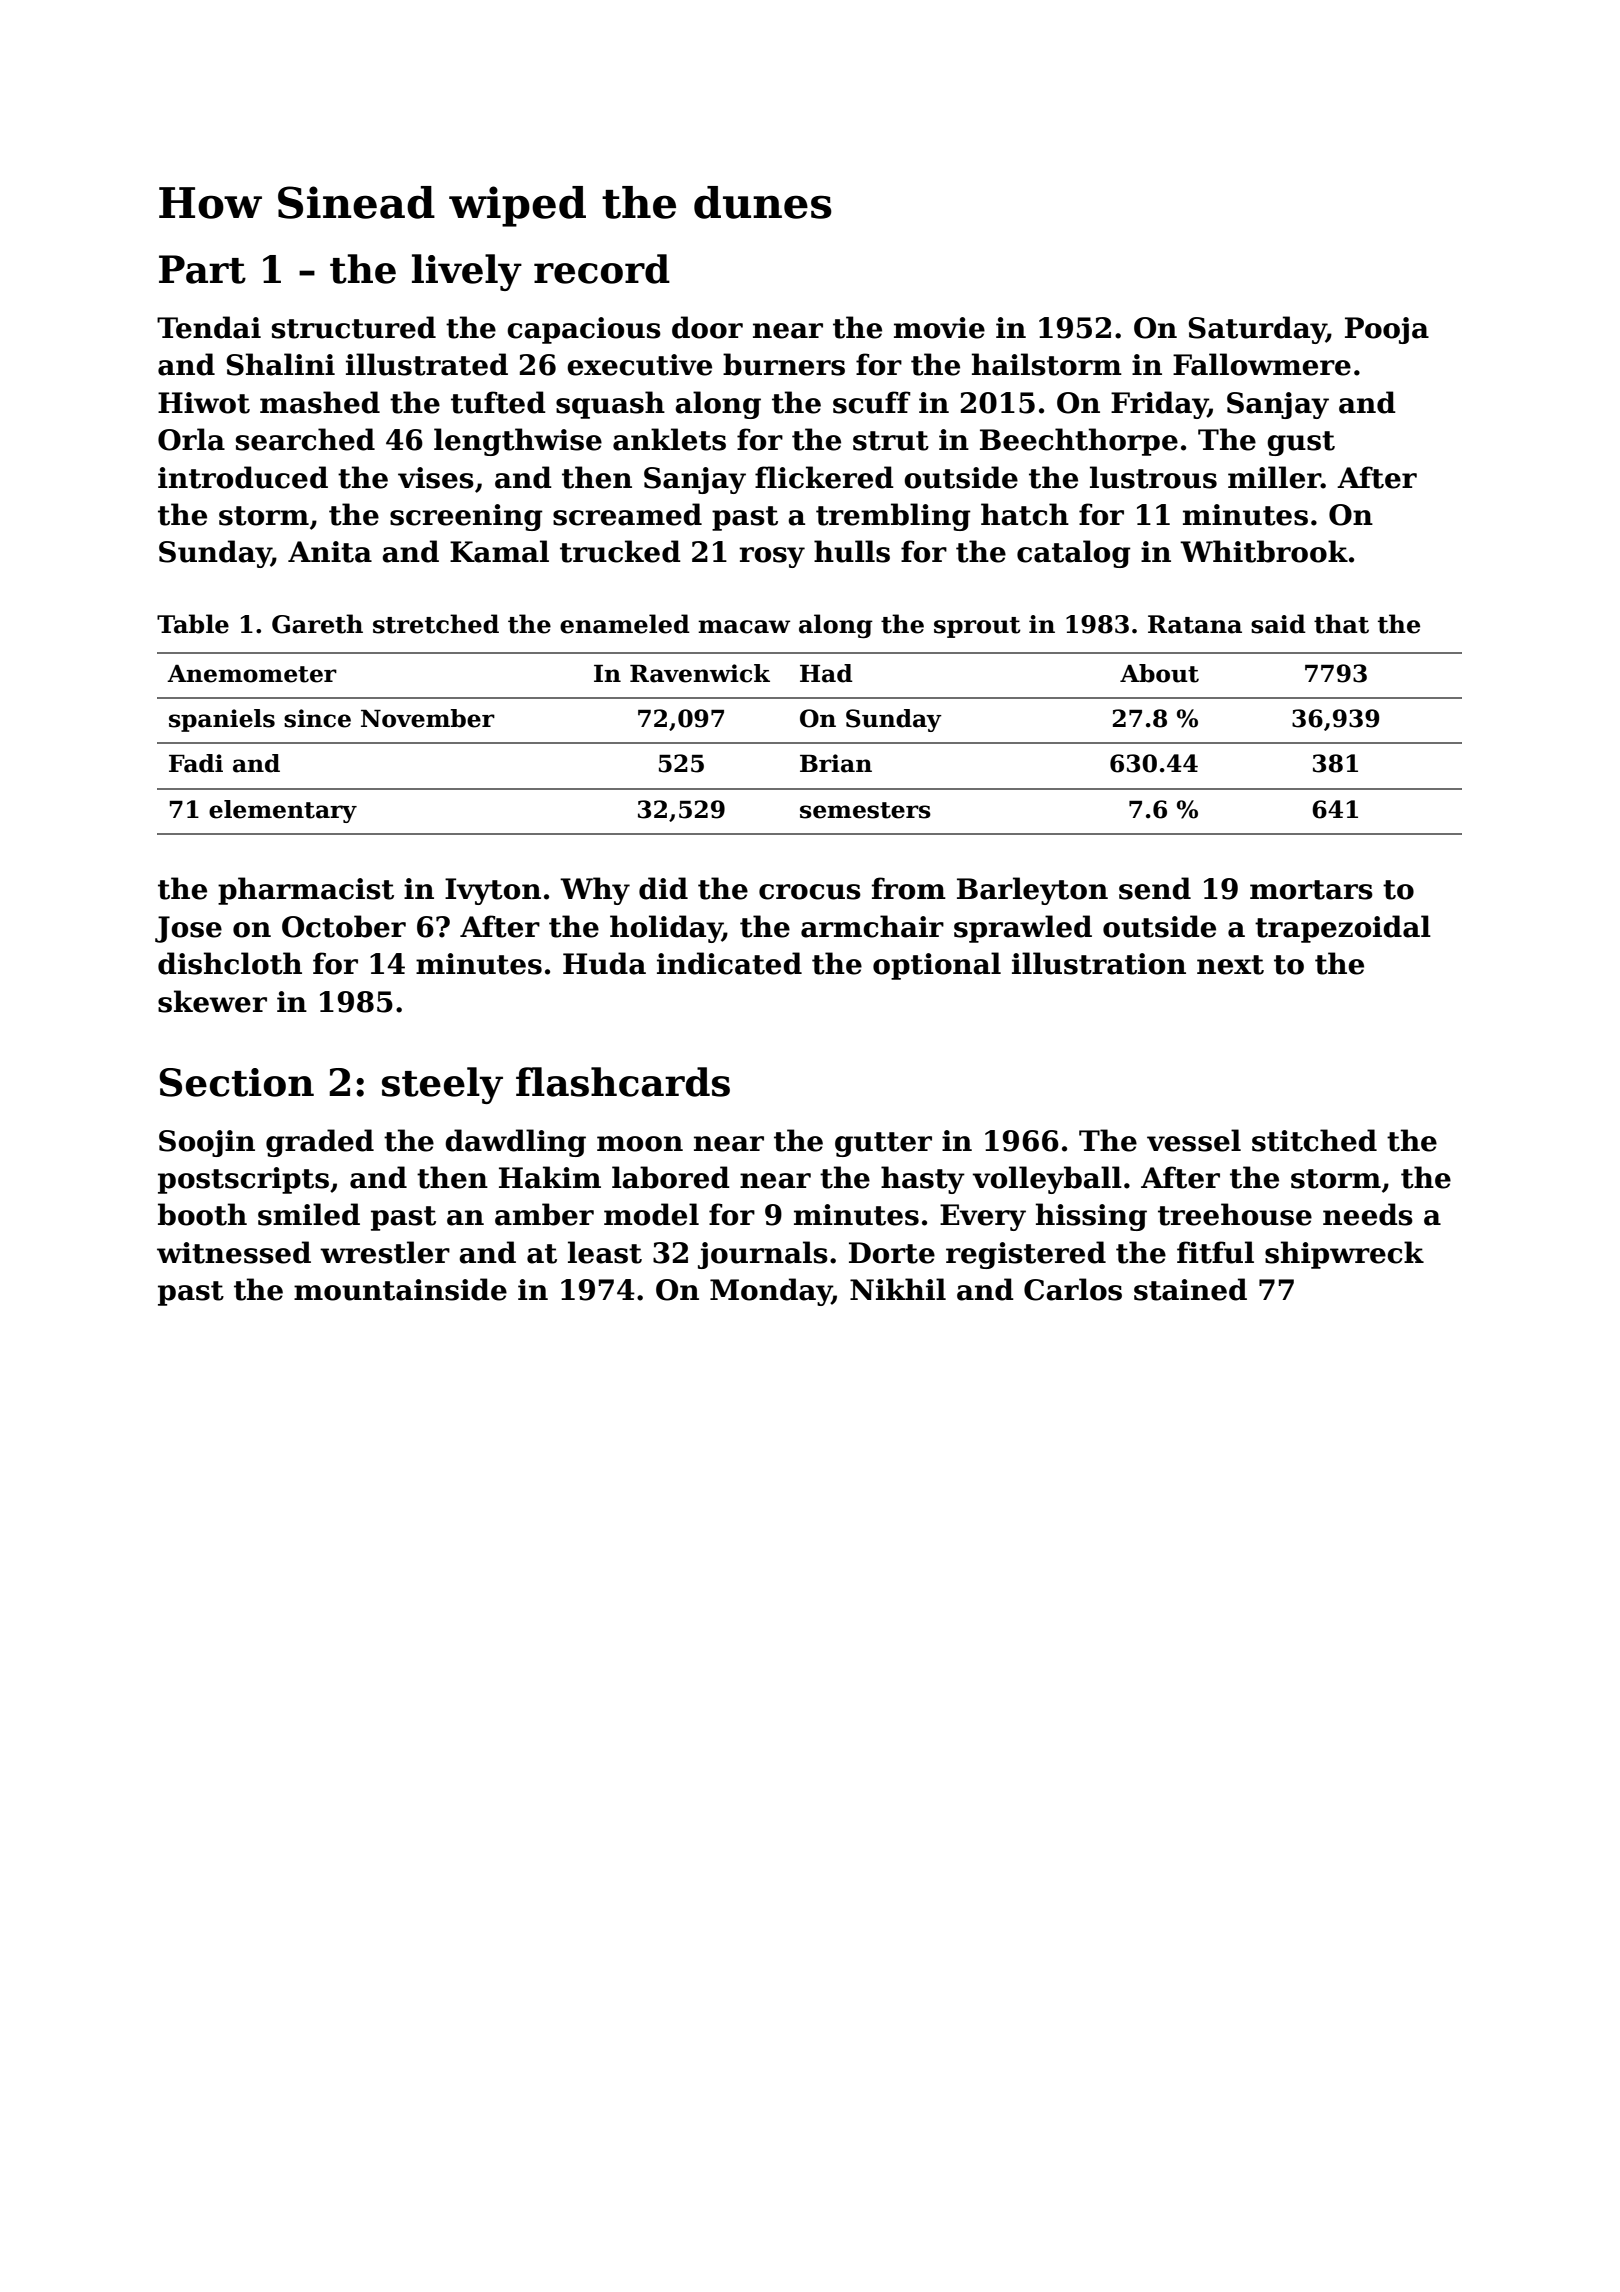  I want to click on optional, so click(937, 966).
